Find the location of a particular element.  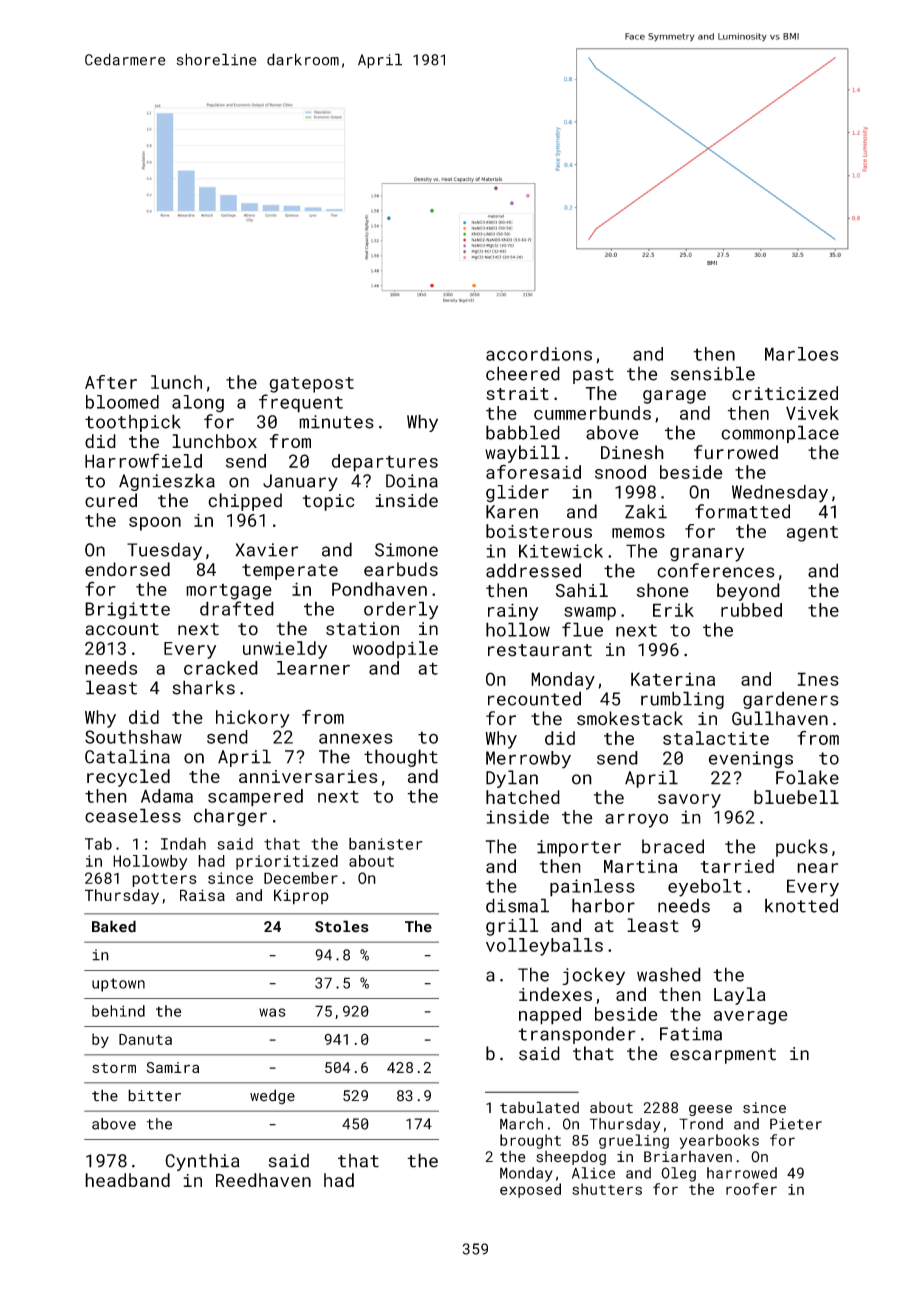

scampered is located at coordinates (255, 798).
